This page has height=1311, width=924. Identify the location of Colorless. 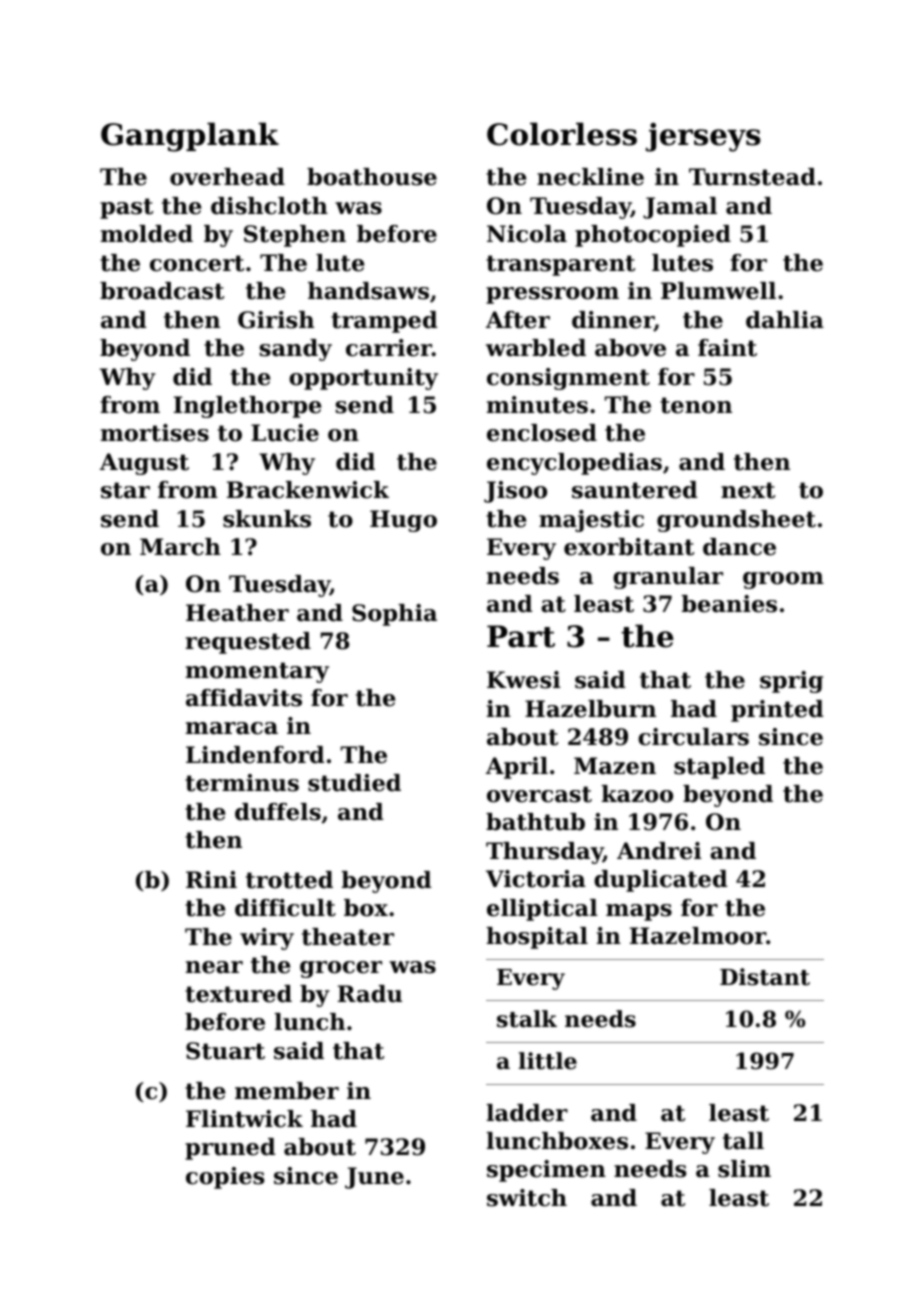
(562, 134).
